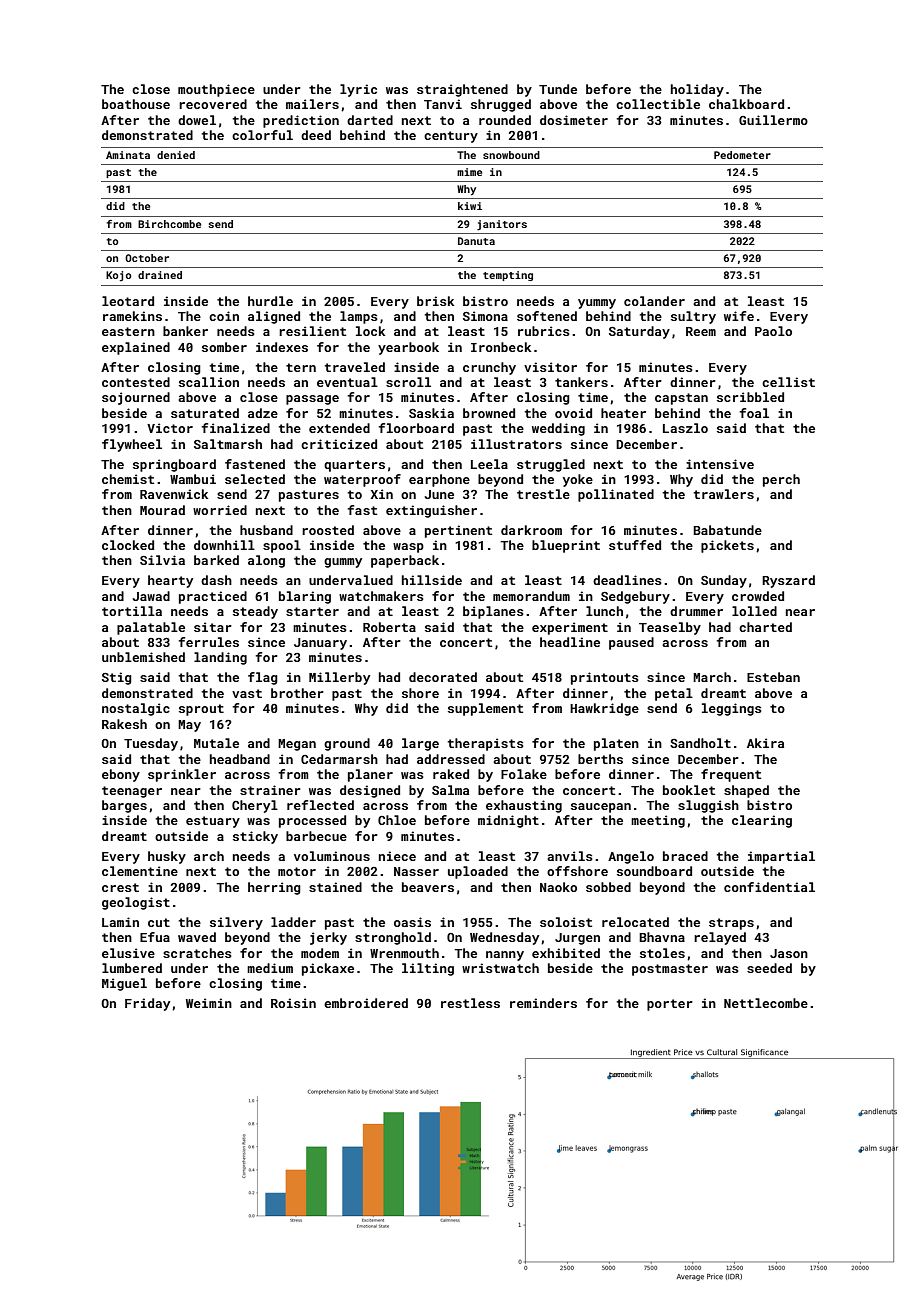 The height and width of the page is (1308, 924). I want to click on sojourned, so click(136, 398).
